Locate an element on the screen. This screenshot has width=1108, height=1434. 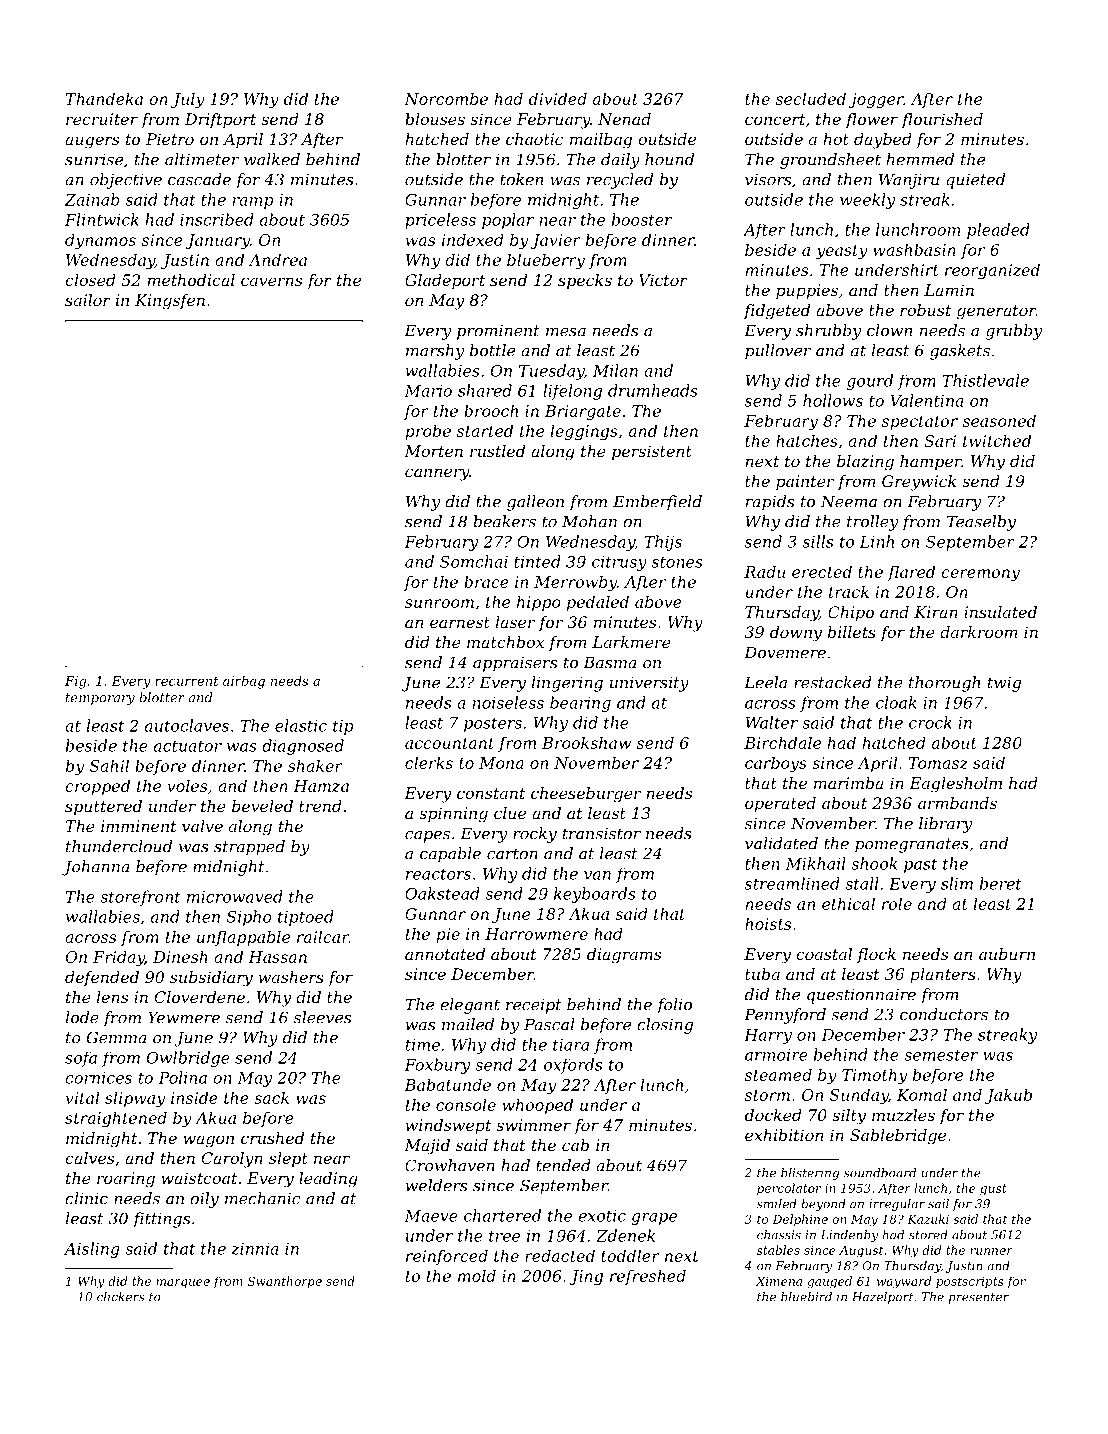
mold is located at coordinates (477, 1275).
